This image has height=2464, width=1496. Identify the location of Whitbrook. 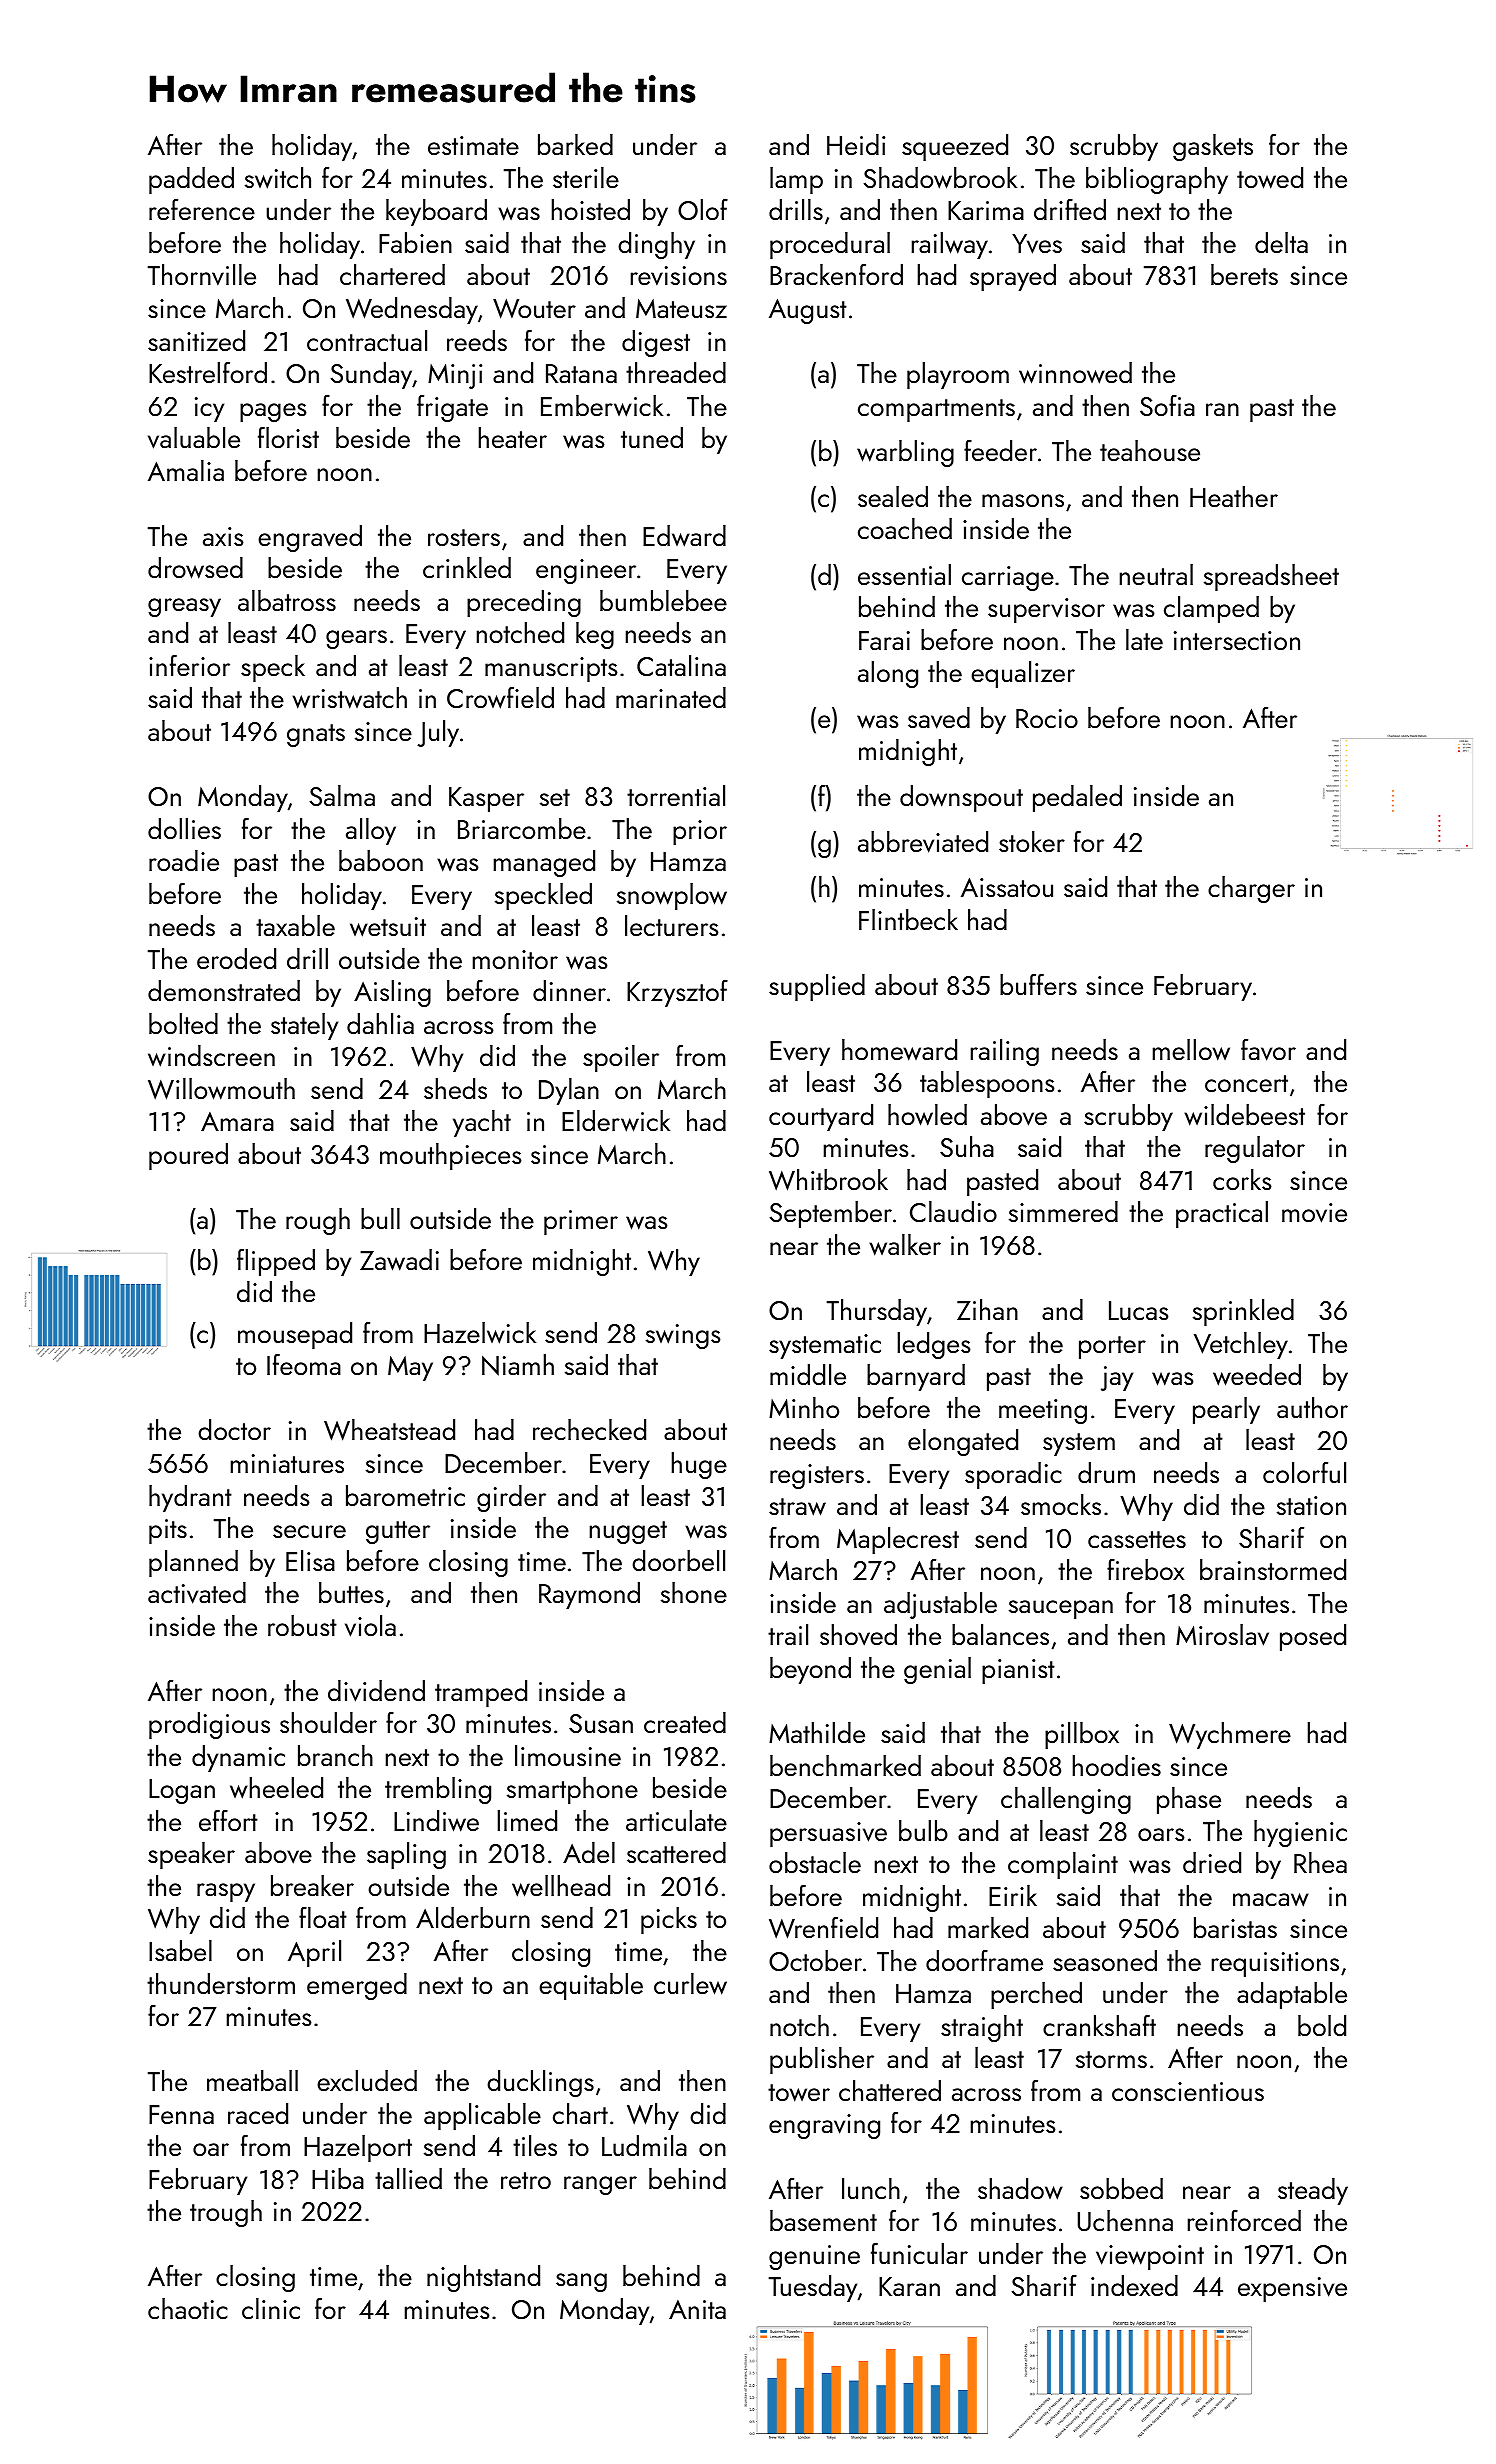
(828, 1180).
